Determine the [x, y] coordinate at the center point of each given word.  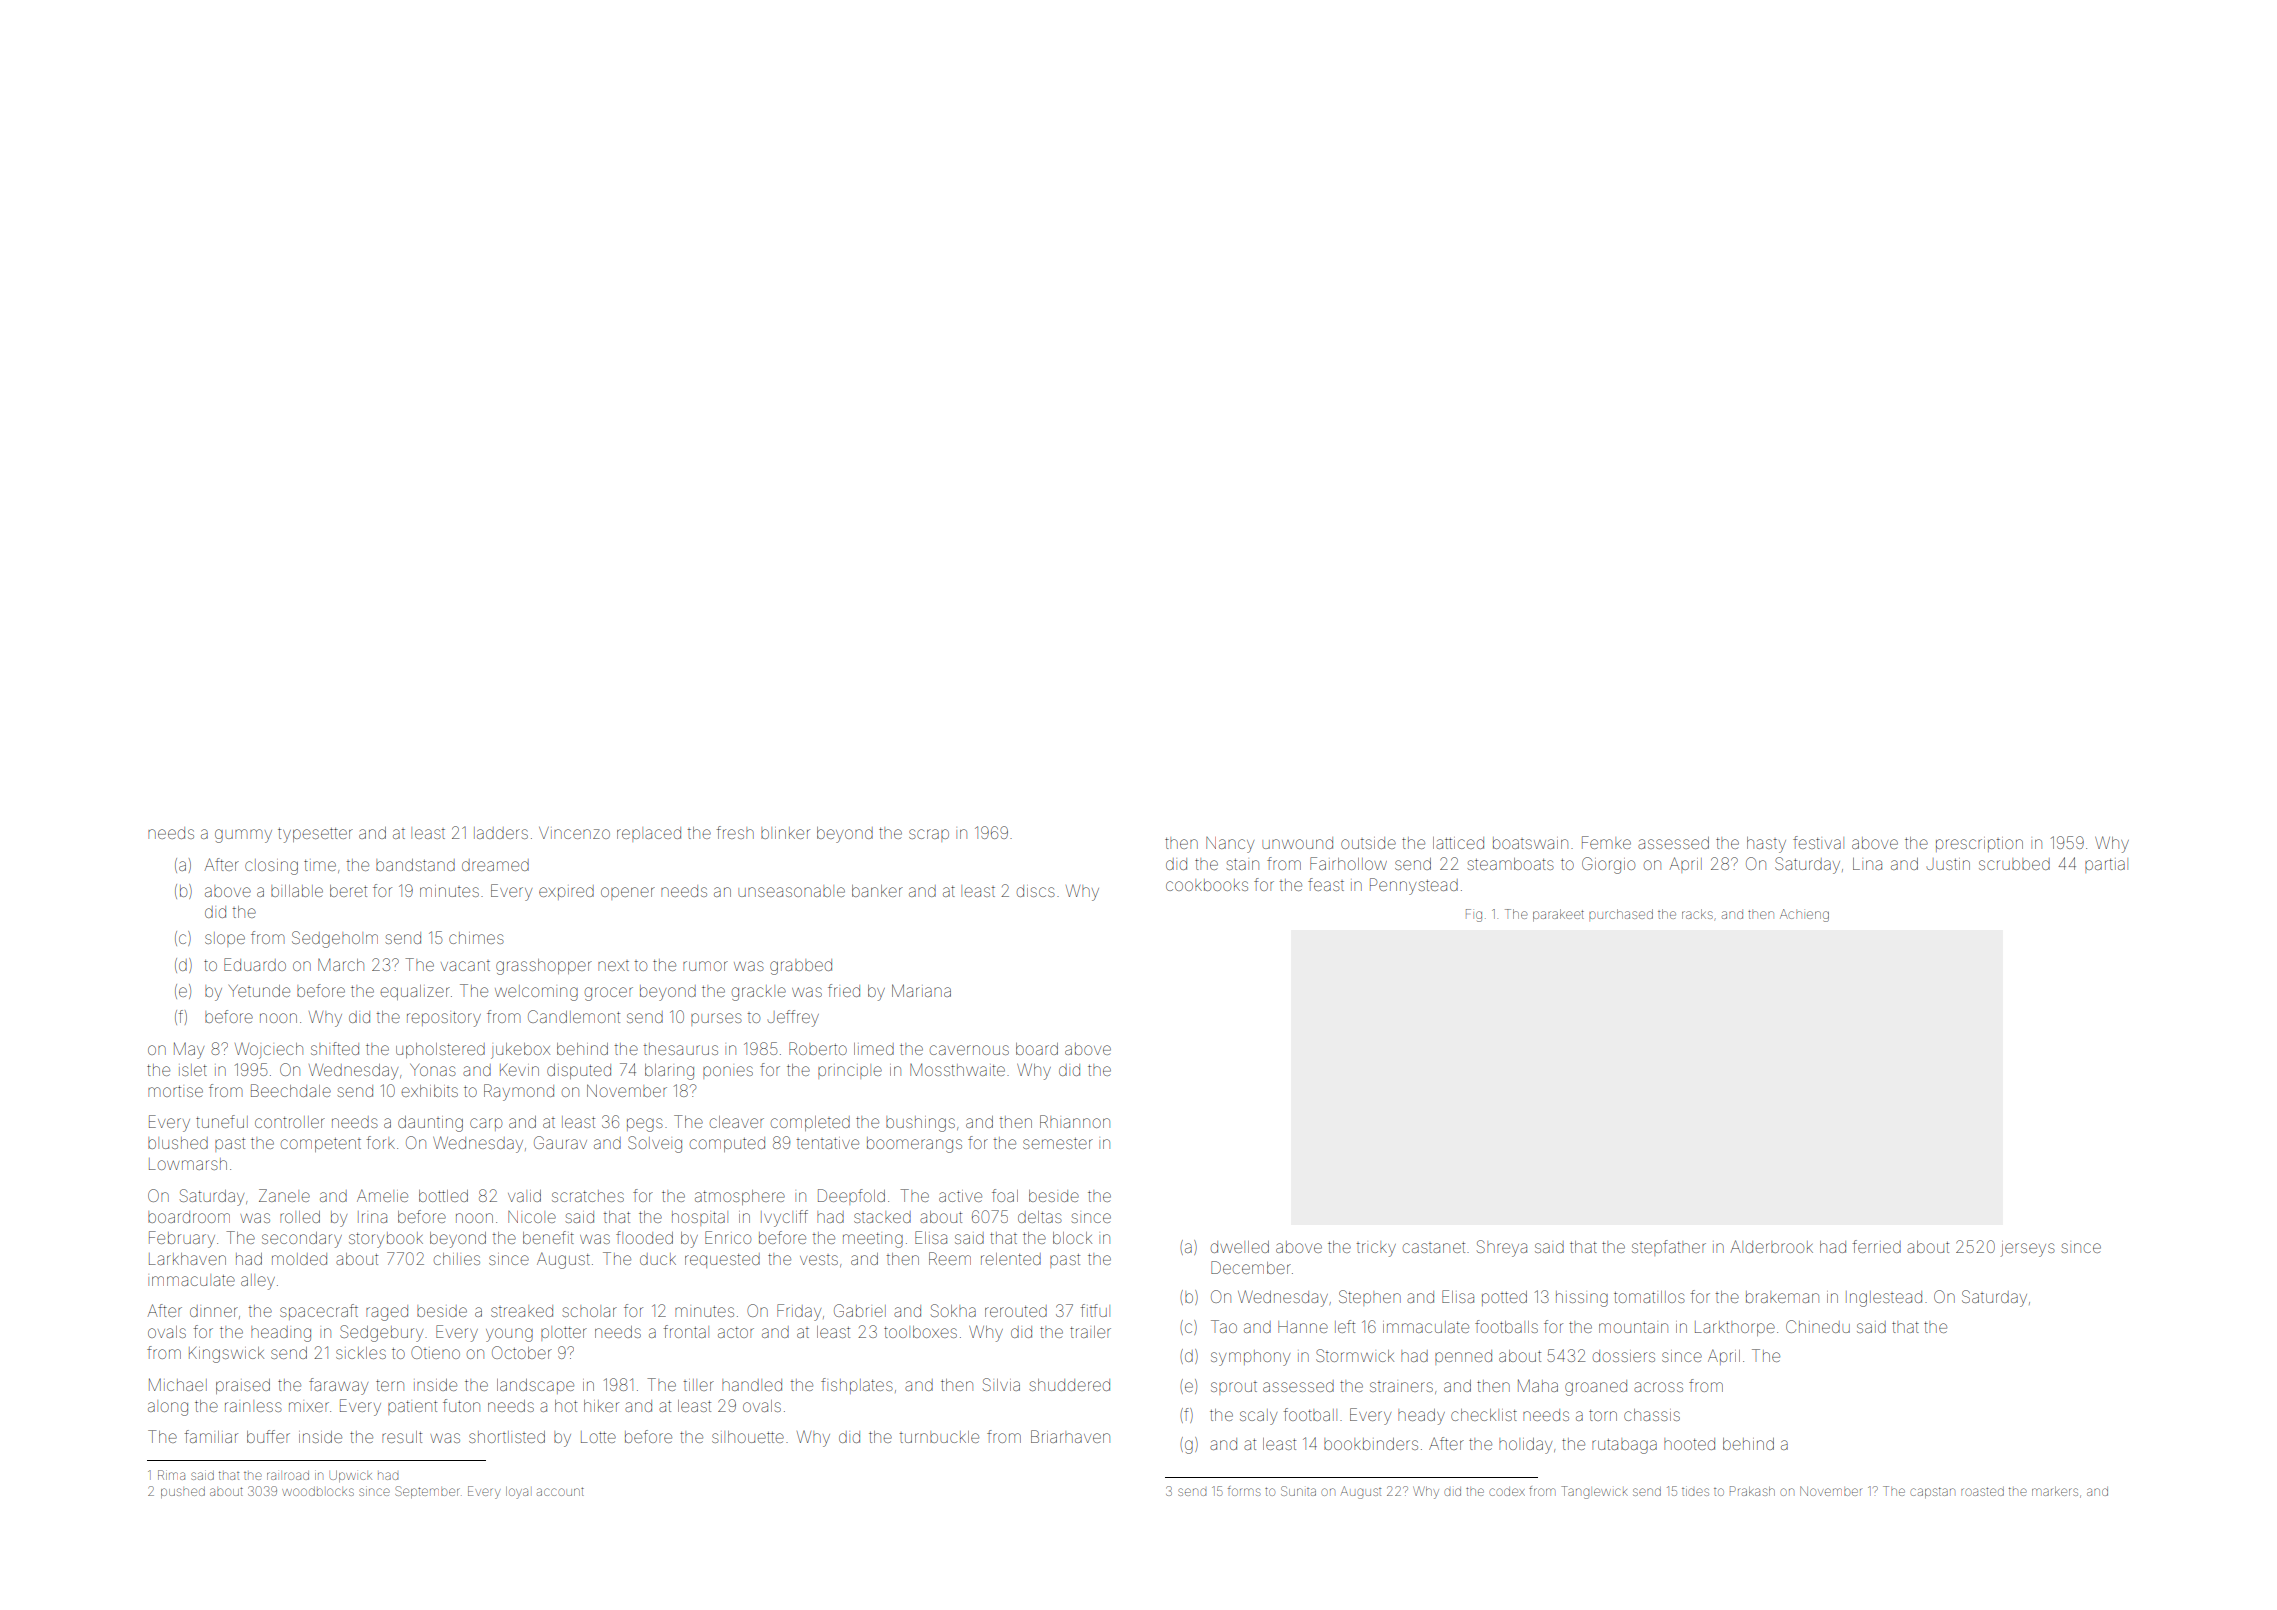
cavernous [969, 1050]
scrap [929, 835]
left [1345, 1326]
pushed [183, 1492]
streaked [522, 1311]
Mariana [921, 990]
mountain [1633, 1327]
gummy [243, 836]
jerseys [2028, 1249]
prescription [1979, 844]
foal [1005, 1195]
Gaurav [560, 1142]
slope [225, 939]
